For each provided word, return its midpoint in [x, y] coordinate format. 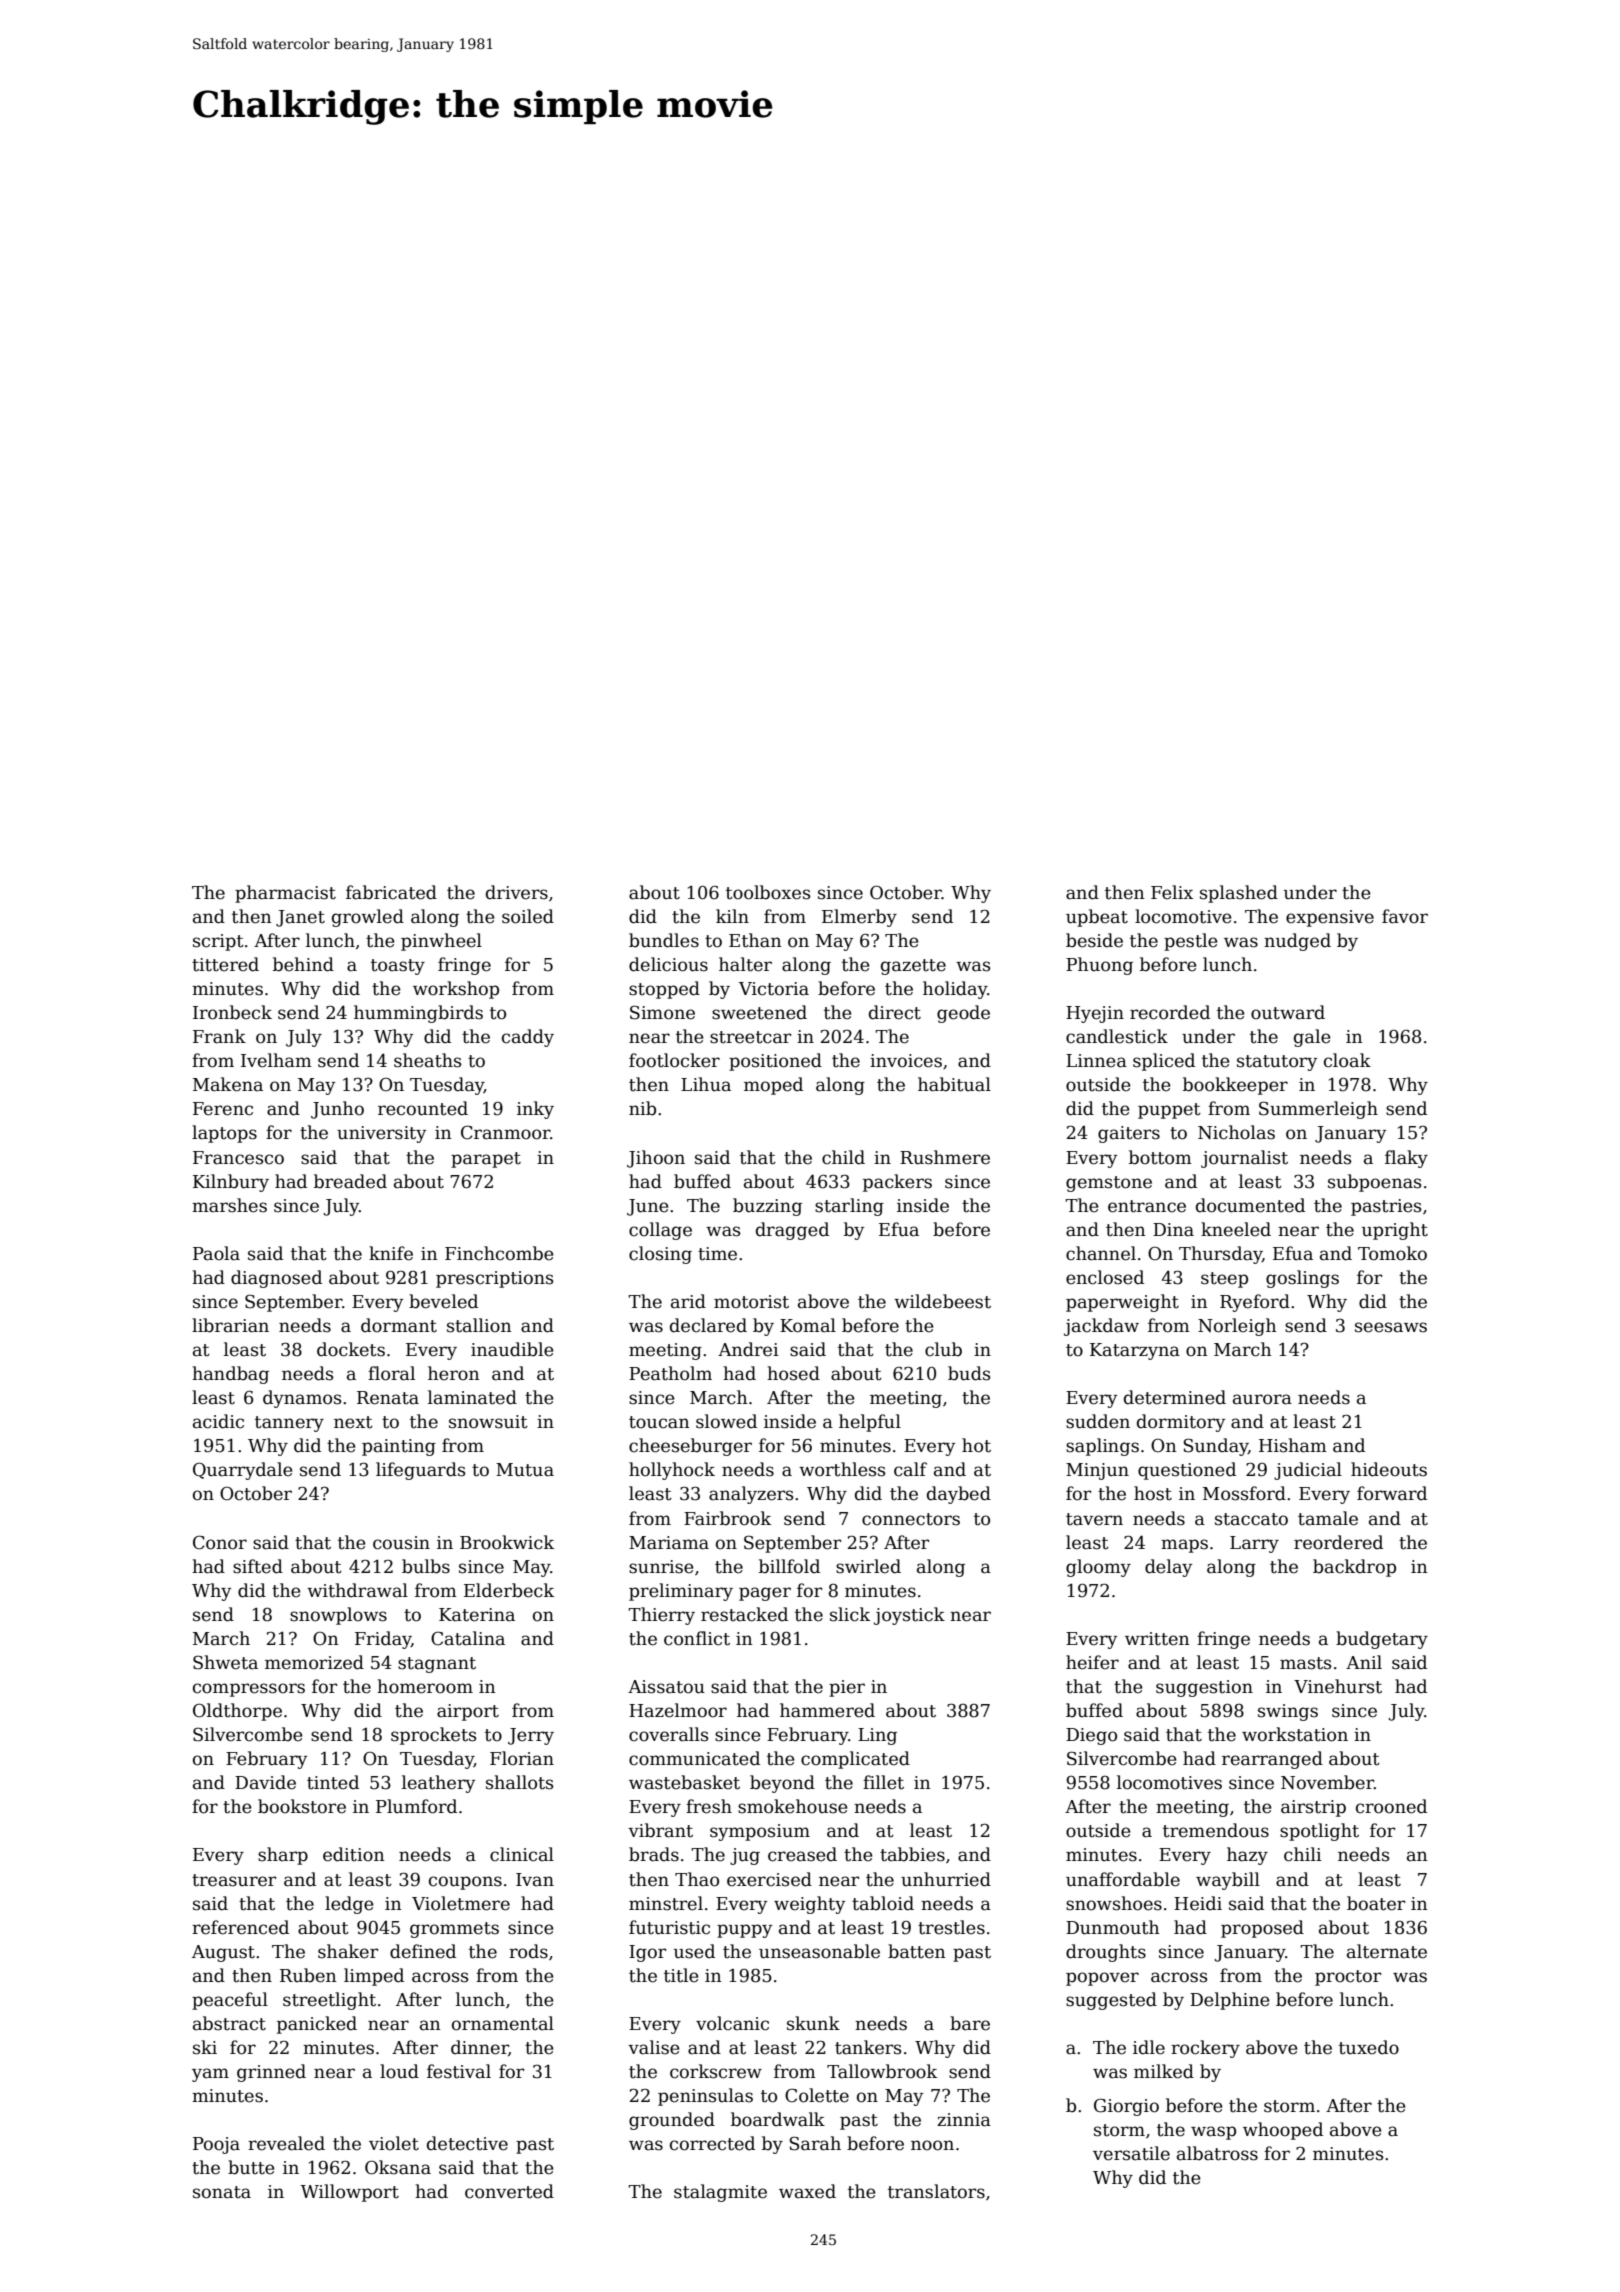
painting [399, 1447]
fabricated [391, 892]
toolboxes [768, 892]
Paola [216, 1253]
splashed [1239, 894]
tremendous [1216, 1830]
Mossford [1244, 1493]
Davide [265, 1782]
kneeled [1236, 1229]
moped [773, 1086]
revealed [286, 2143]
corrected [712, 2143]
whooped [1283, 2131]
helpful [870, 1423]
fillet [883, 1782]
